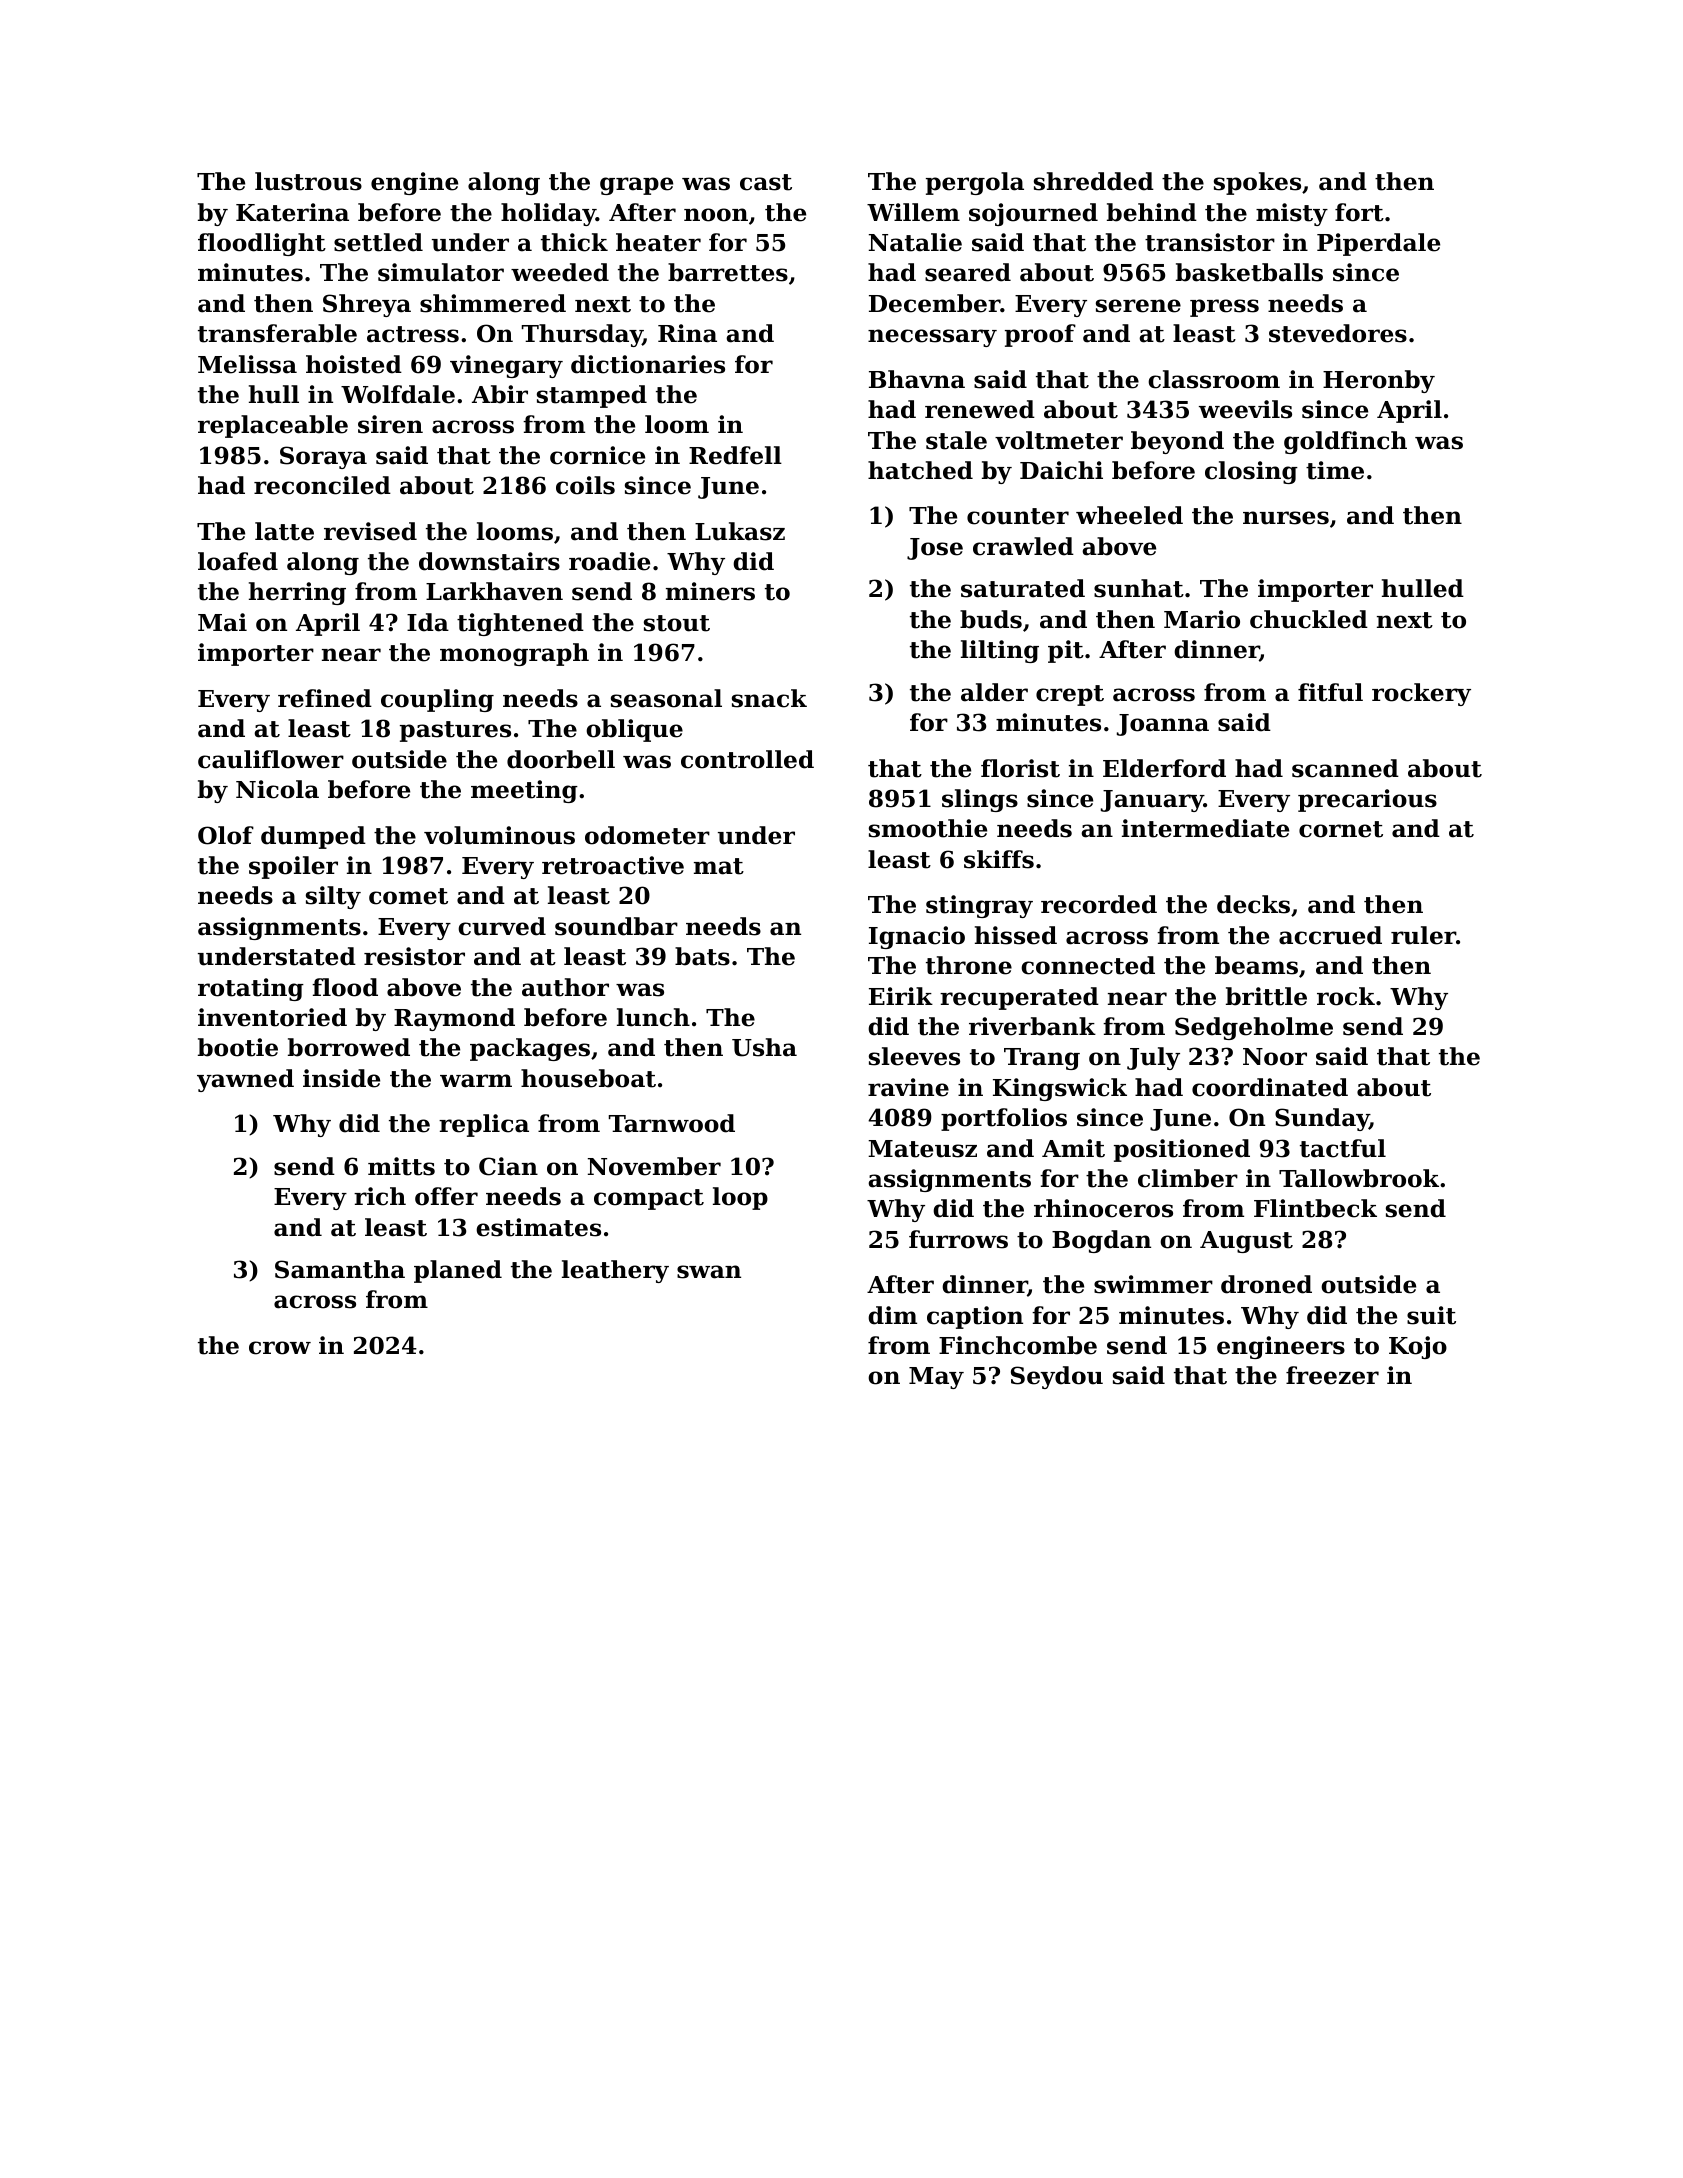  What do you see at coordinates (280, 1348) in the image?
I see `crow` at bounding box center [280, 1348].
